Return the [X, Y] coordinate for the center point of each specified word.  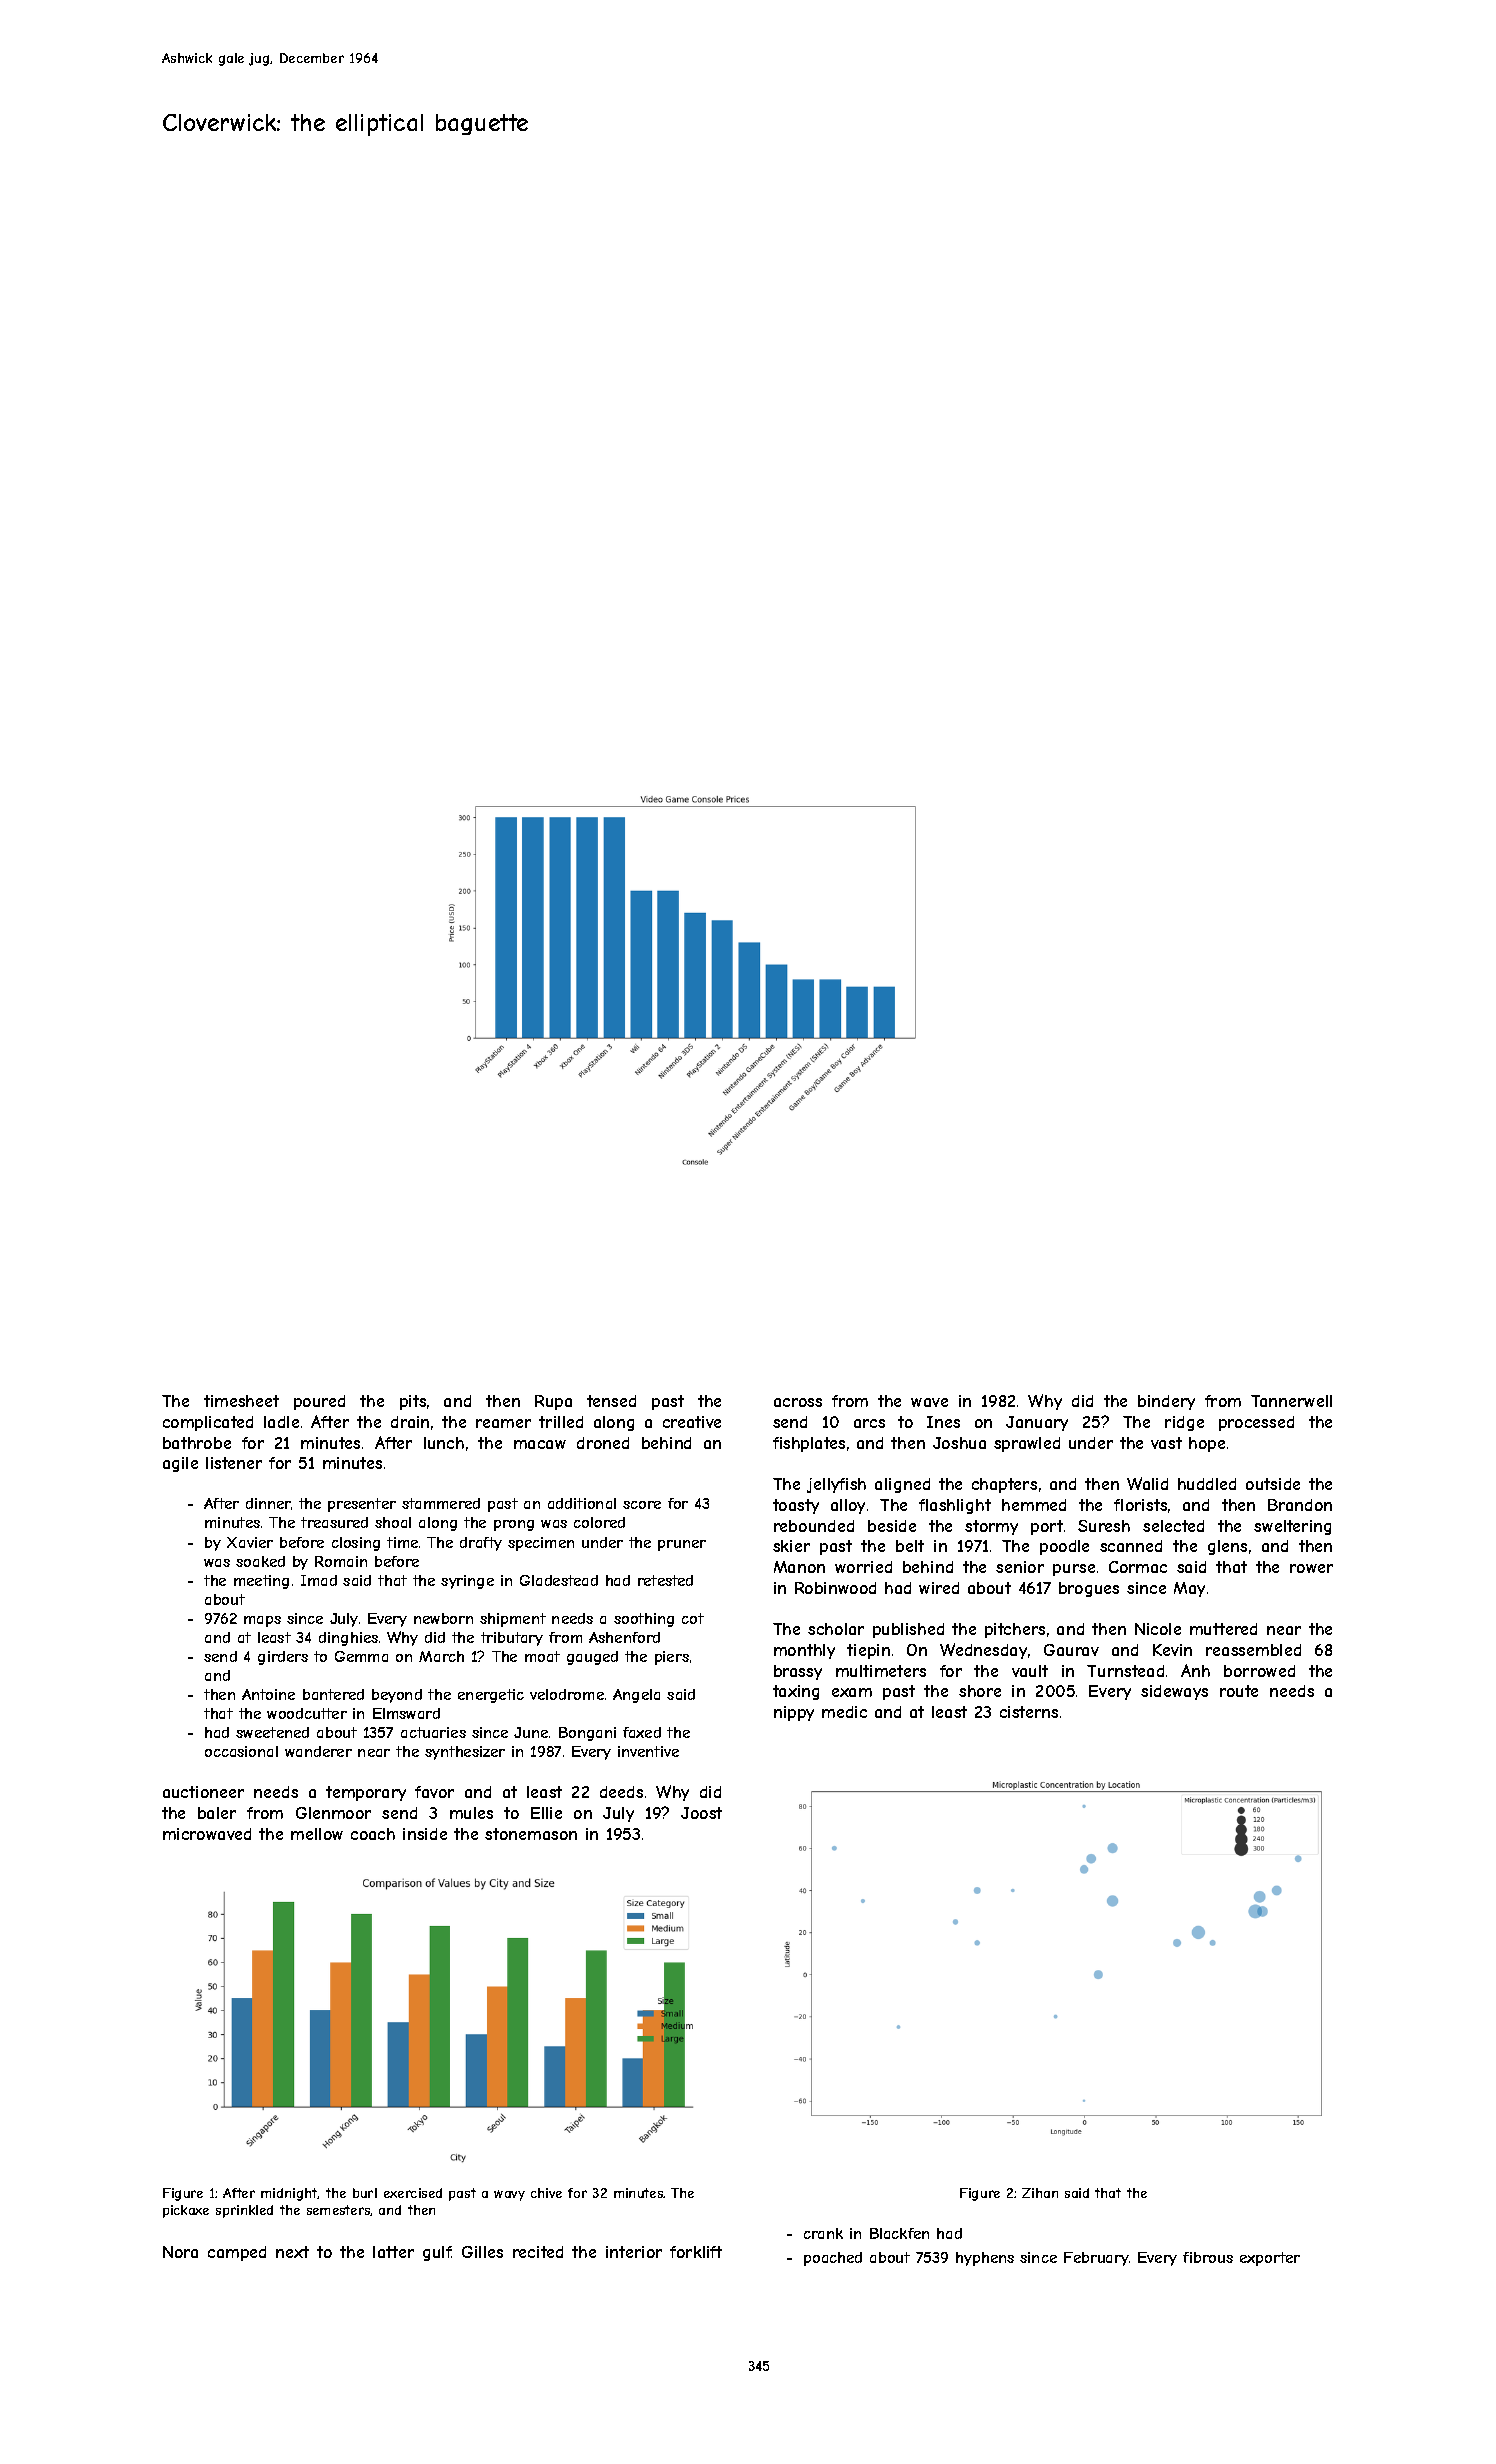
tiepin [868, 1651]
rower [1311, 1568]
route [1239, 1691]
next [292, 2252]
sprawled [1027, 1444]
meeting [261, 1582]
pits [413, 1402]
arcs [869, 1423]
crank [823, 2233]
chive [546, 2193]
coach [373, 1834]
